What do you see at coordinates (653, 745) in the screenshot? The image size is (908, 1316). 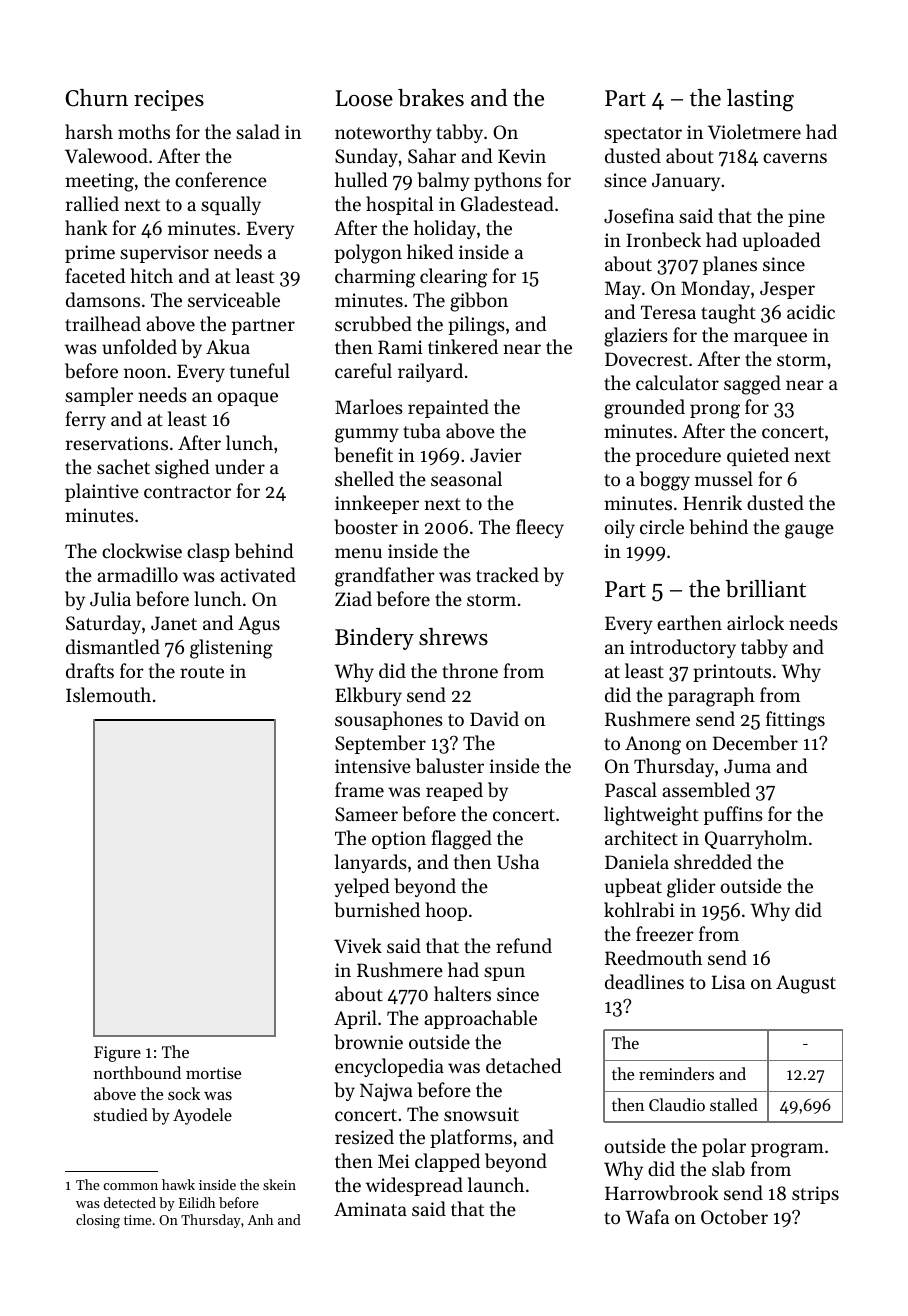 I see `Anong` at bounding box center [653, 745].
